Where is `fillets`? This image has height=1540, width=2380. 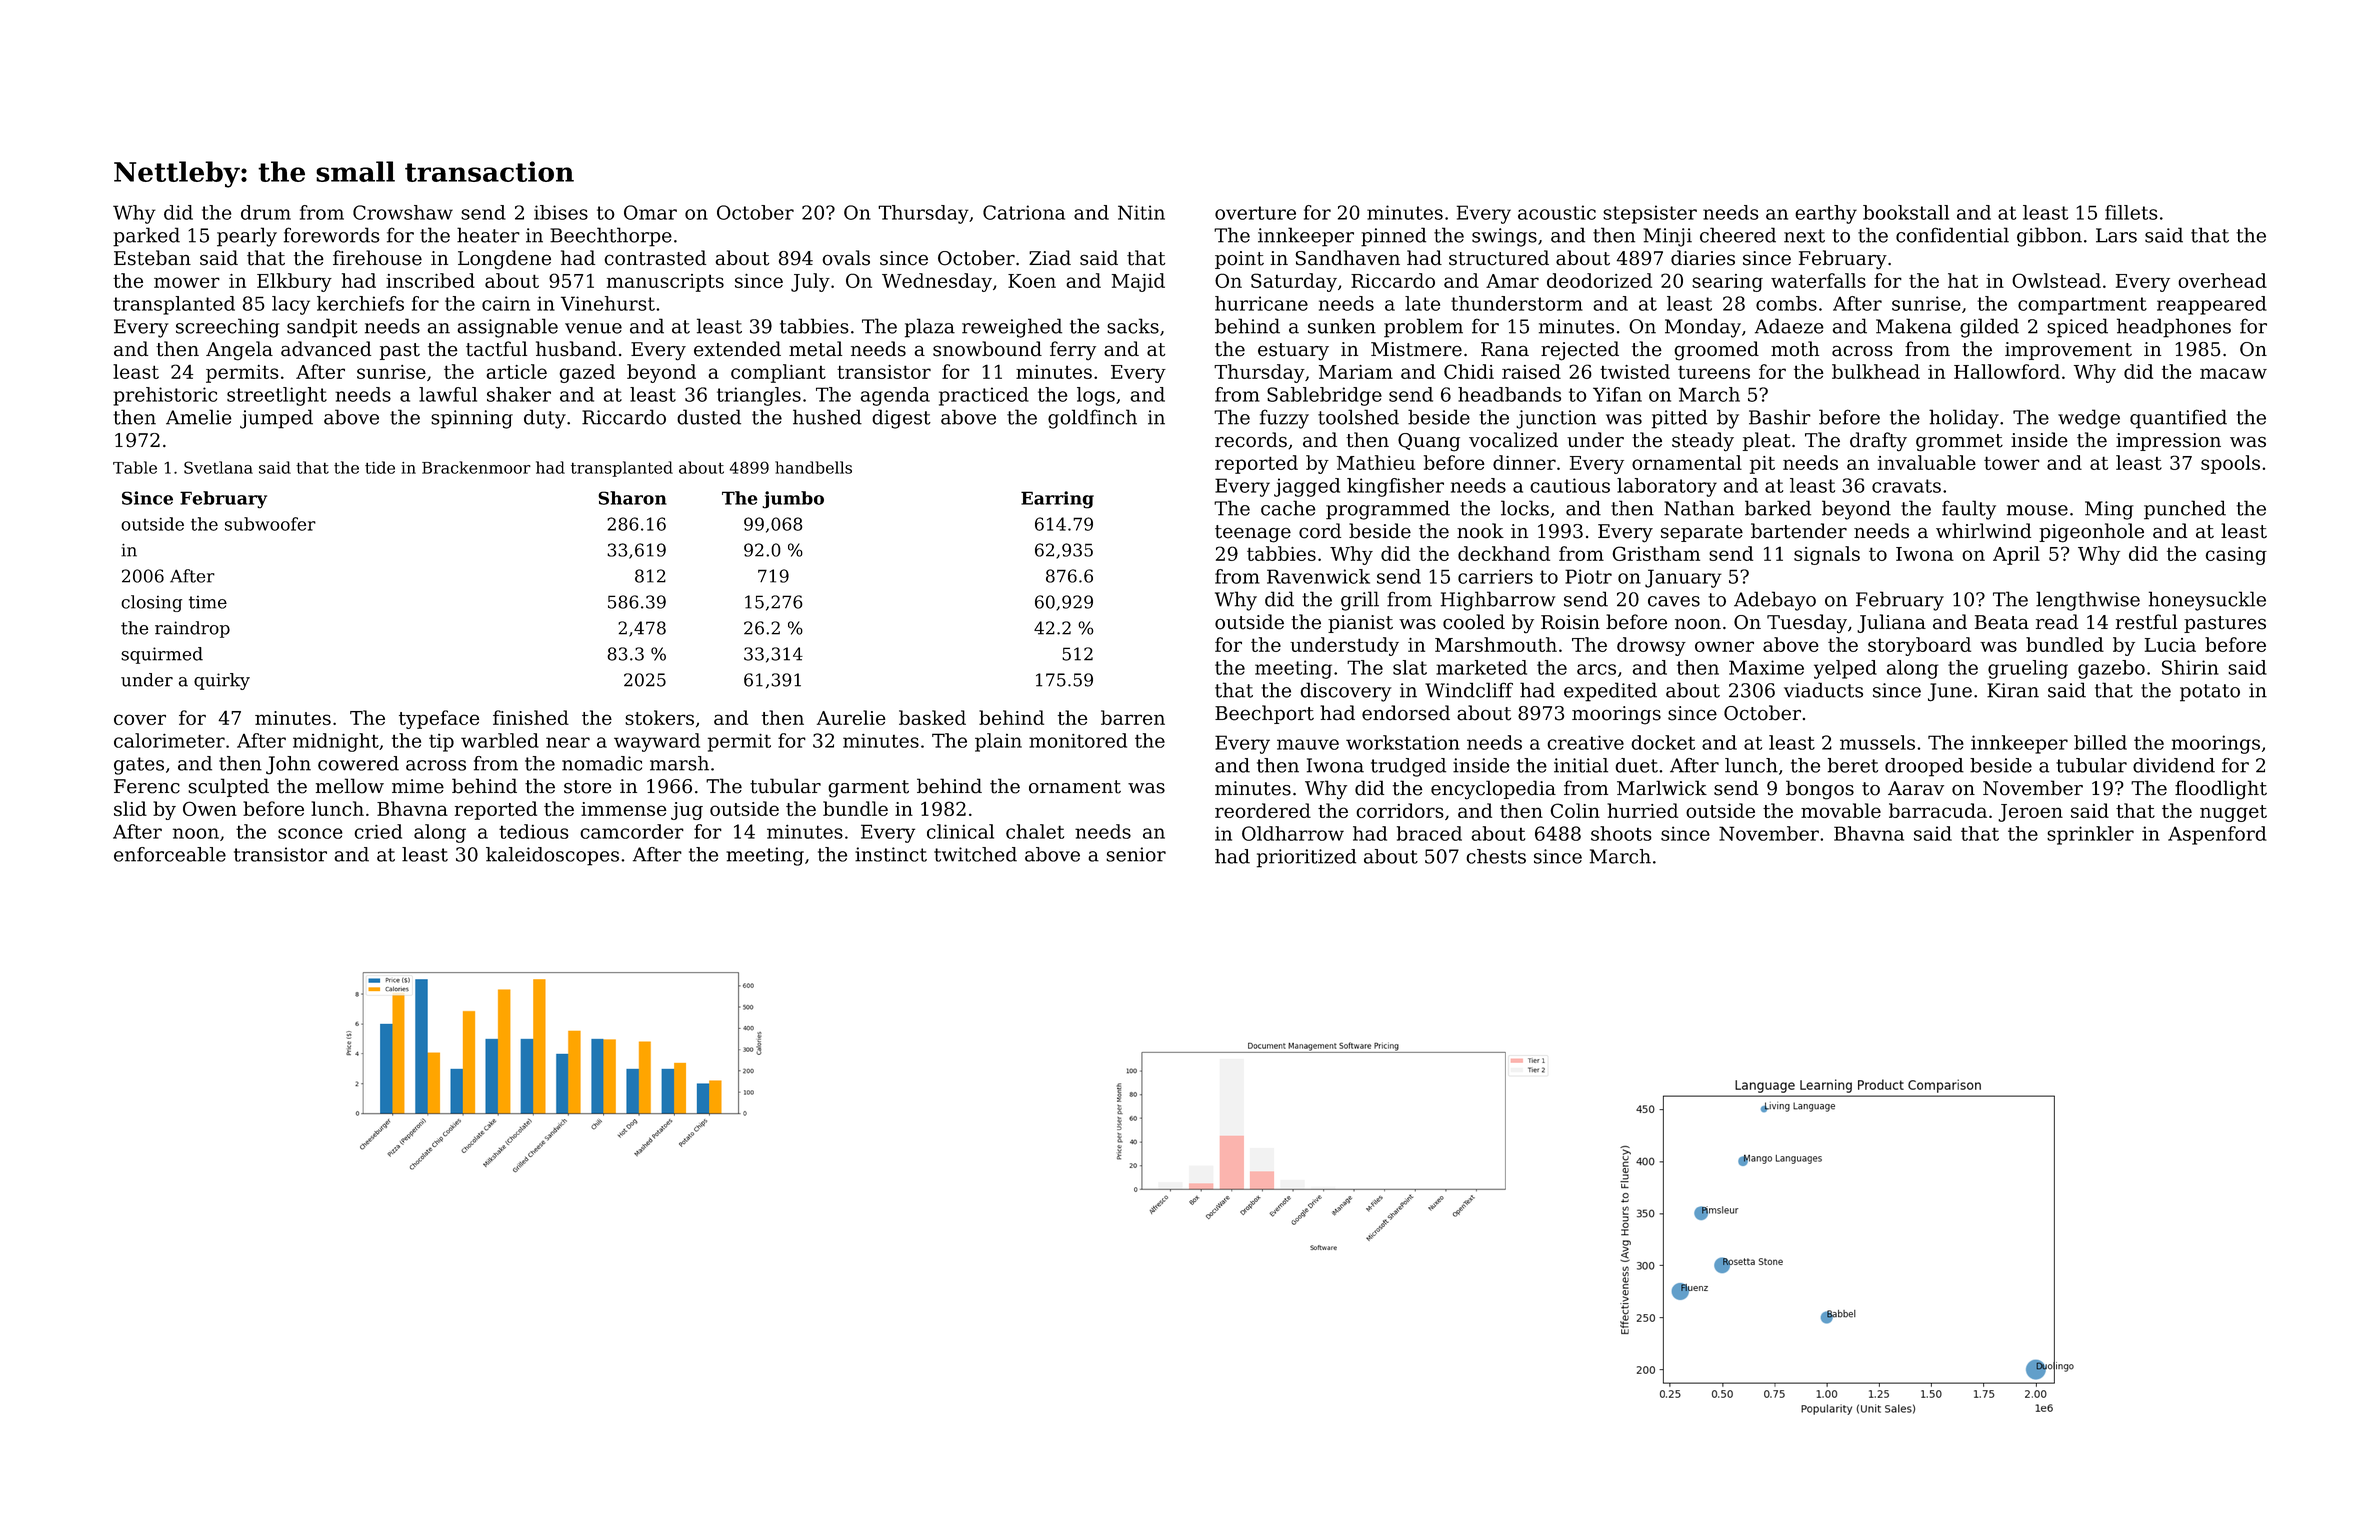 fillets is located at coordinates (2131, 212).
